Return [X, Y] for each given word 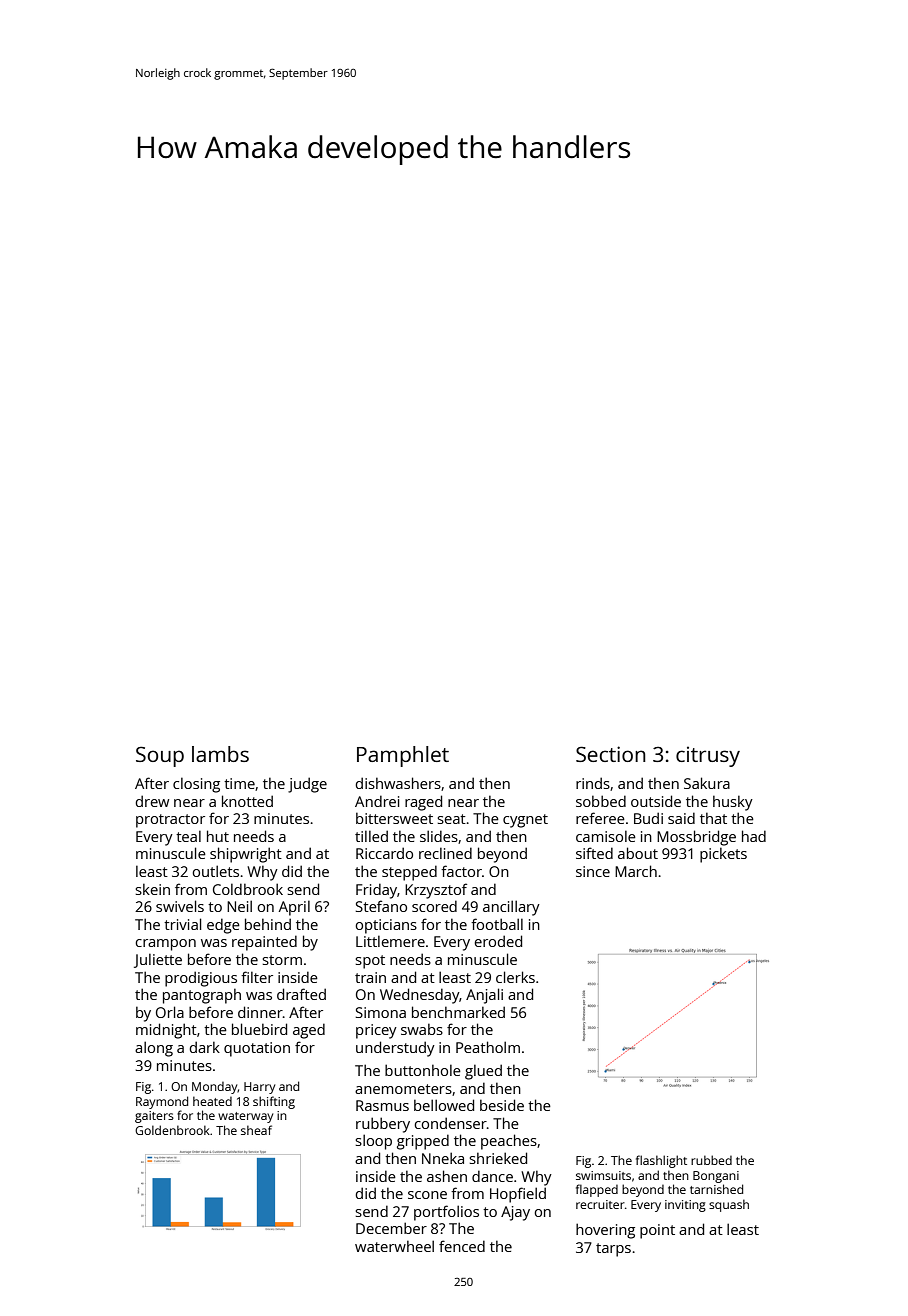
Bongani [716, 1177]
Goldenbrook [172, 1130]
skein [152, 889]
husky [733, 803]
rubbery [383, 1125]
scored [434, 906]
